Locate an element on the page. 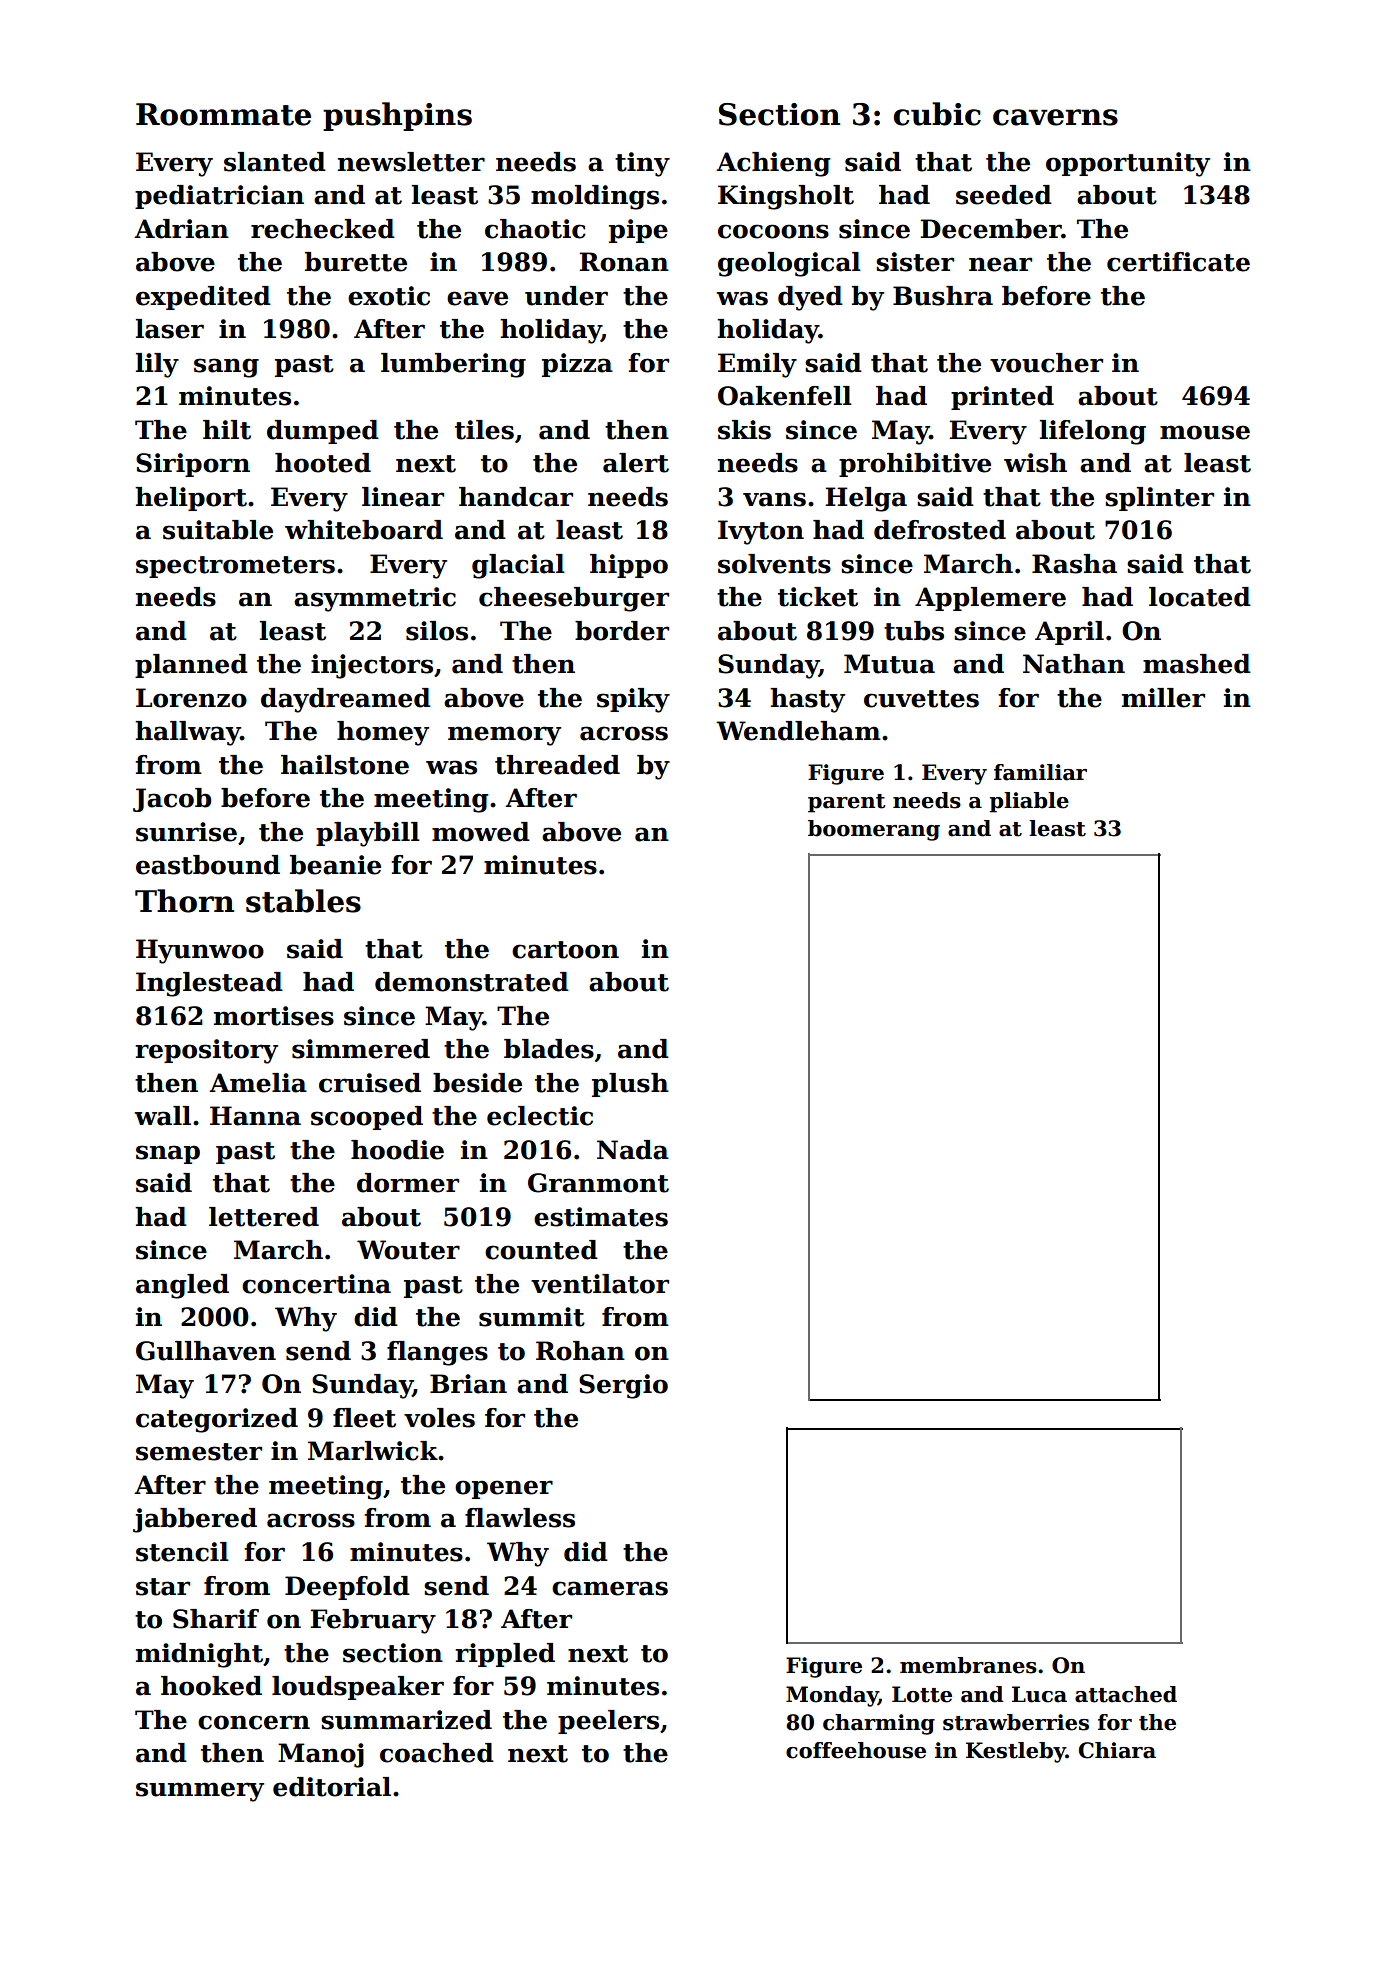 This page has height=1969, width=1386. loudspeaker is located at coordinates (358, 1688).
